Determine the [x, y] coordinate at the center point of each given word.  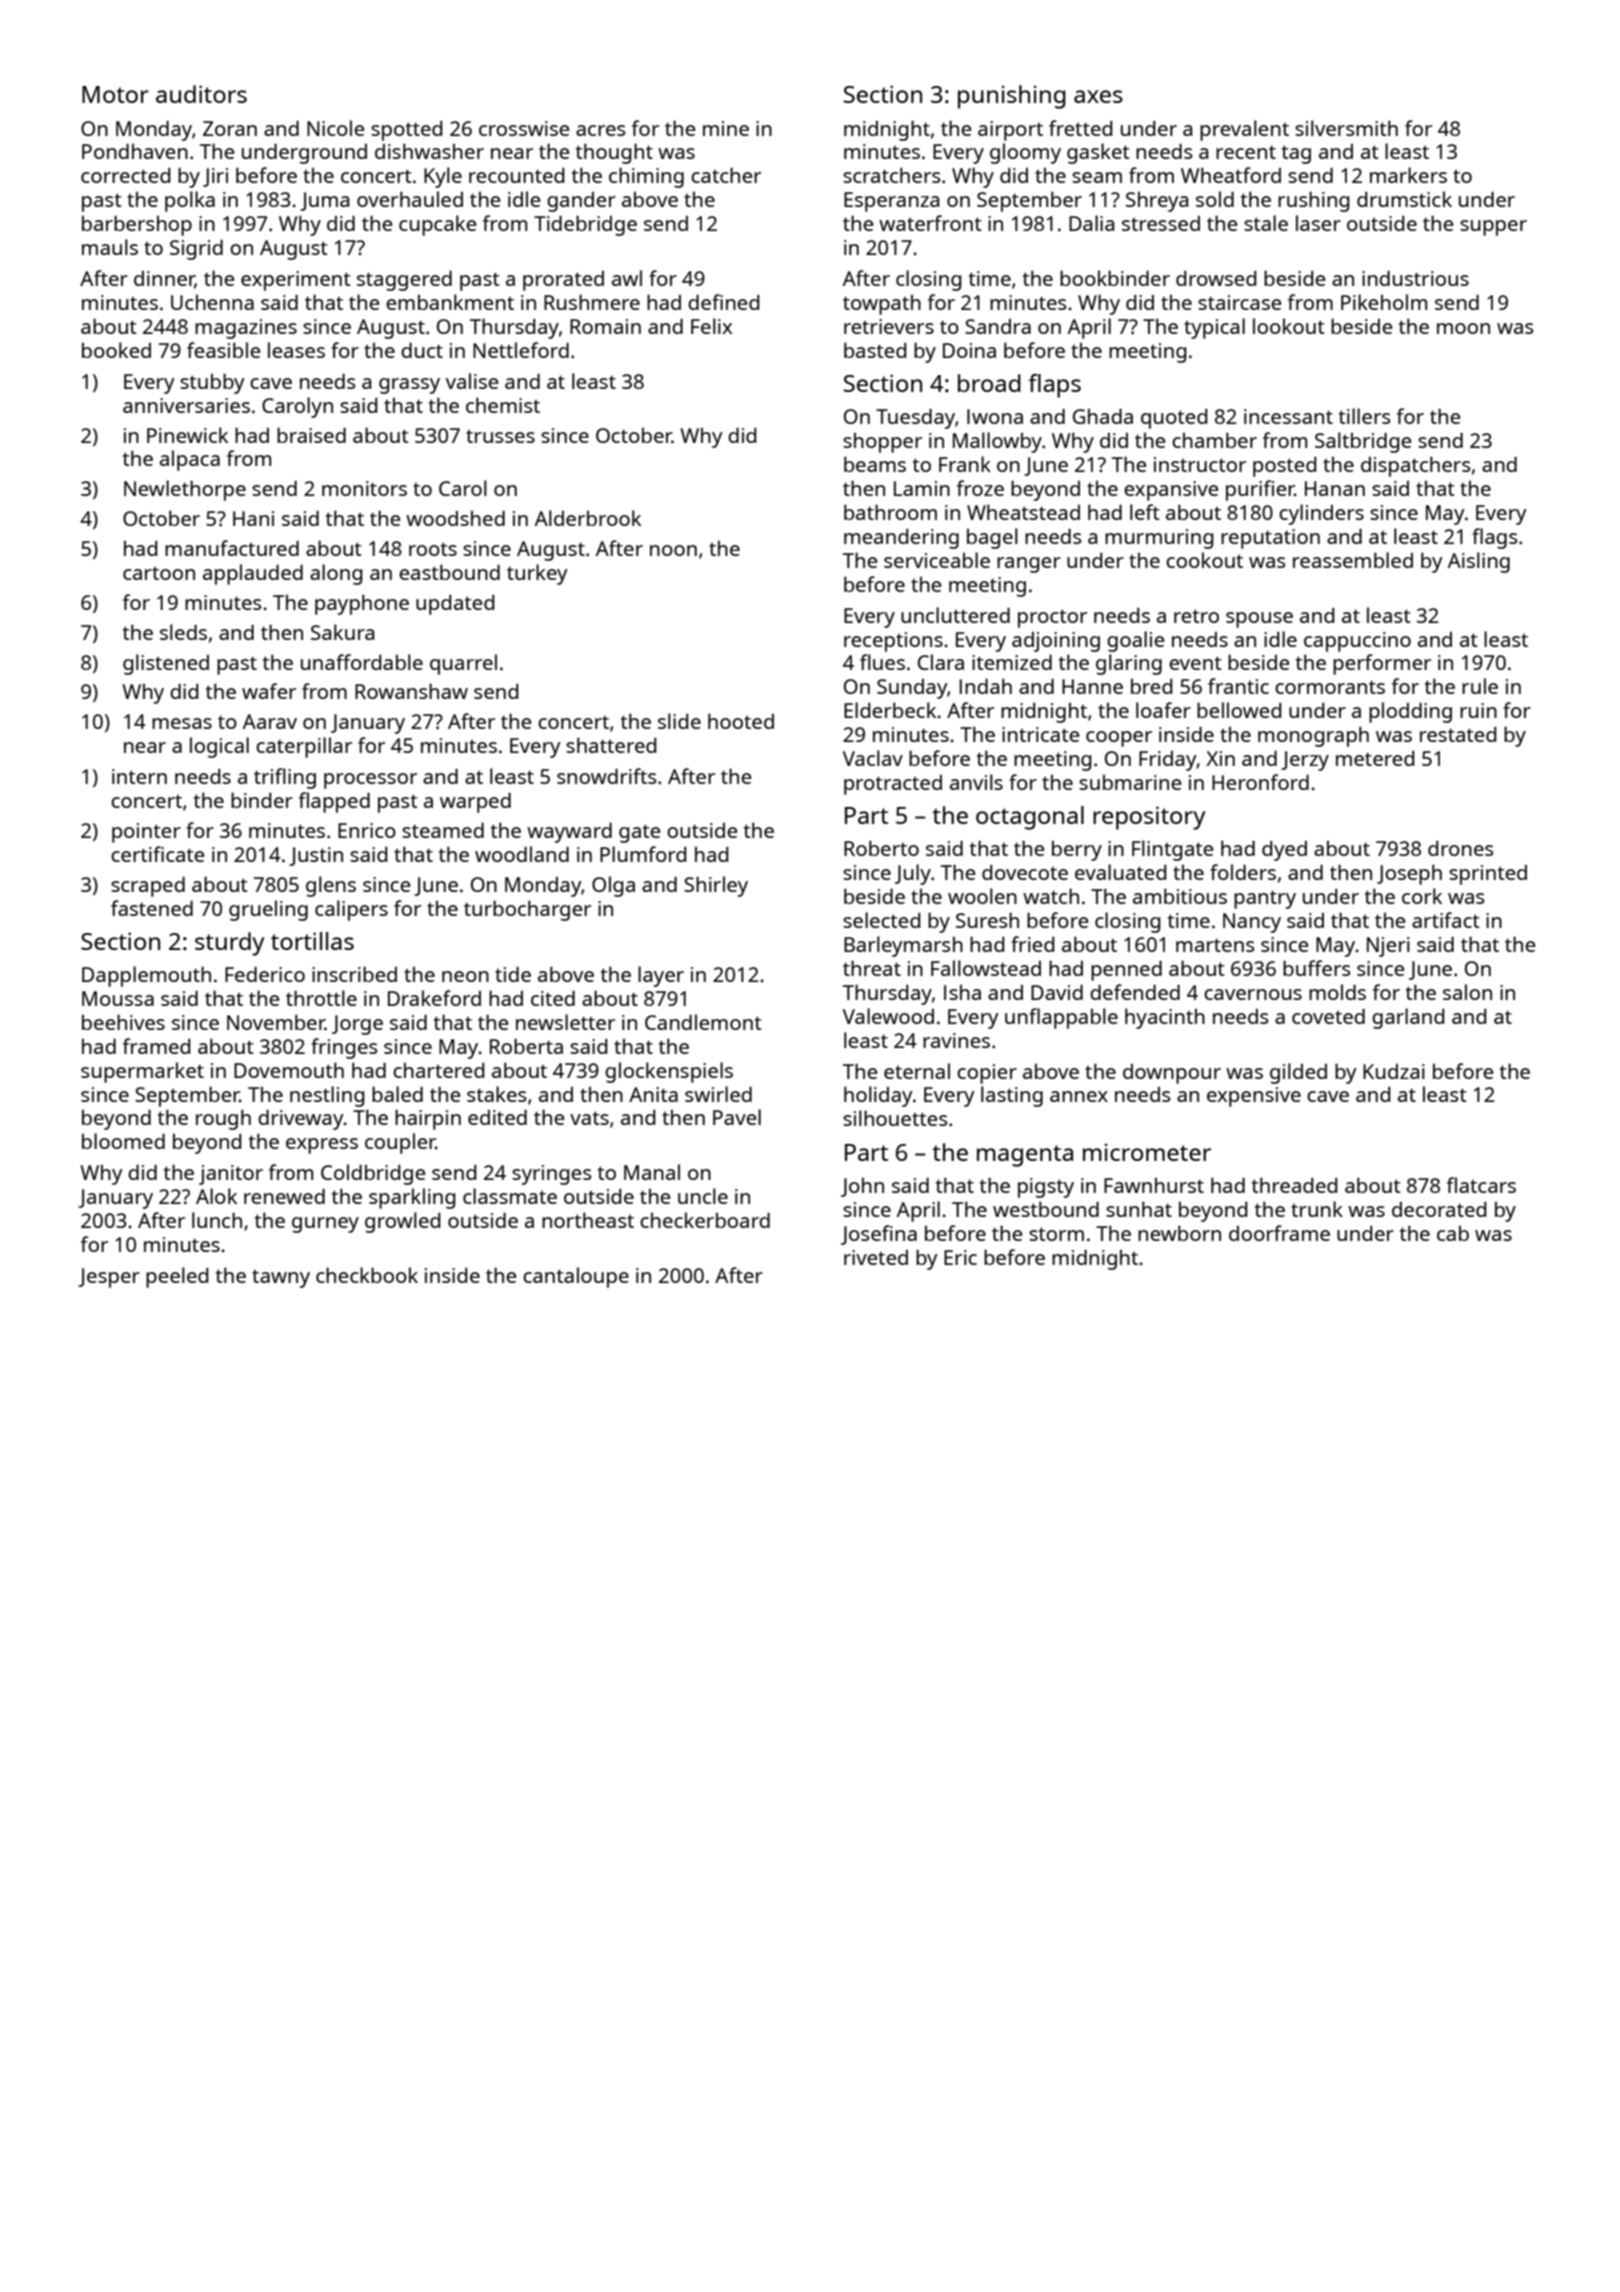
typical [1214, 328]
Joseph [1409, 874]
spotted [406, 131]
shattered [611, 745]
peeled [177, 1277]
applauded [253, 574]
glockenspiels [669, 1072]
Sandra [998, 326]
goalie [1135, 641]
